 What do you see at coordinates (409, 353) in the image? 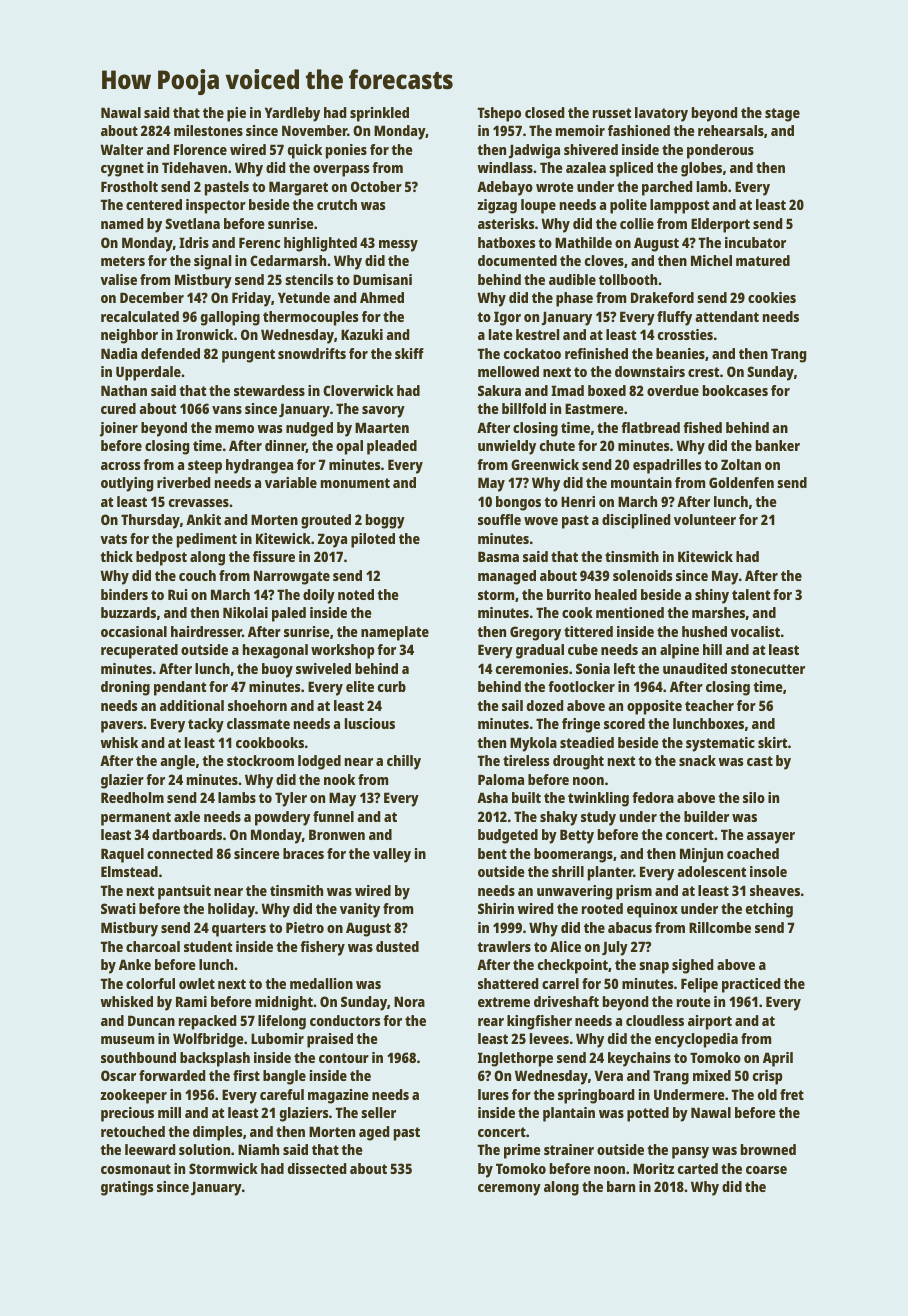
I see `skiff` at bounding box center [409, 353].
